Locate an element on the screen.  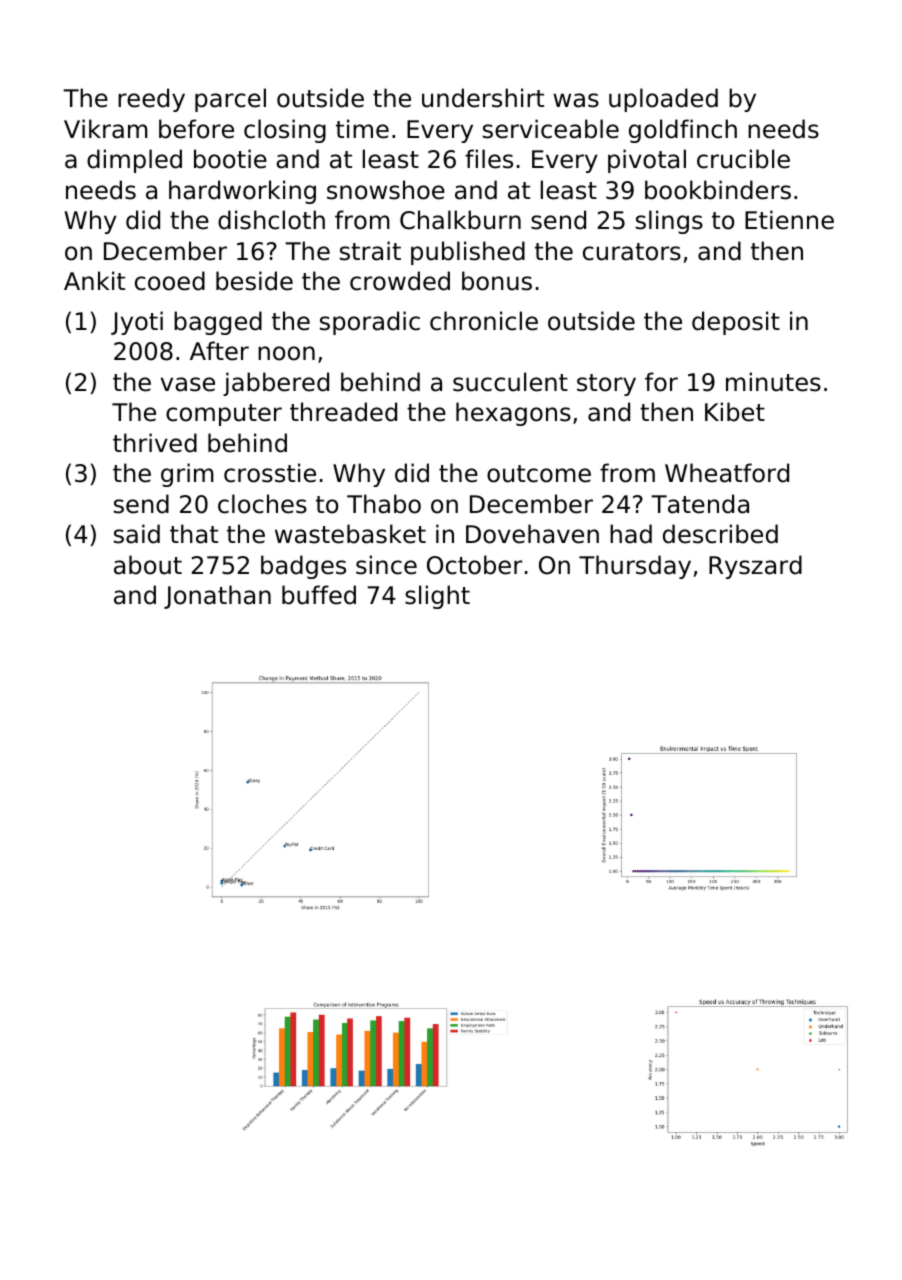
pivotal is located at coordinates (647, 161).
